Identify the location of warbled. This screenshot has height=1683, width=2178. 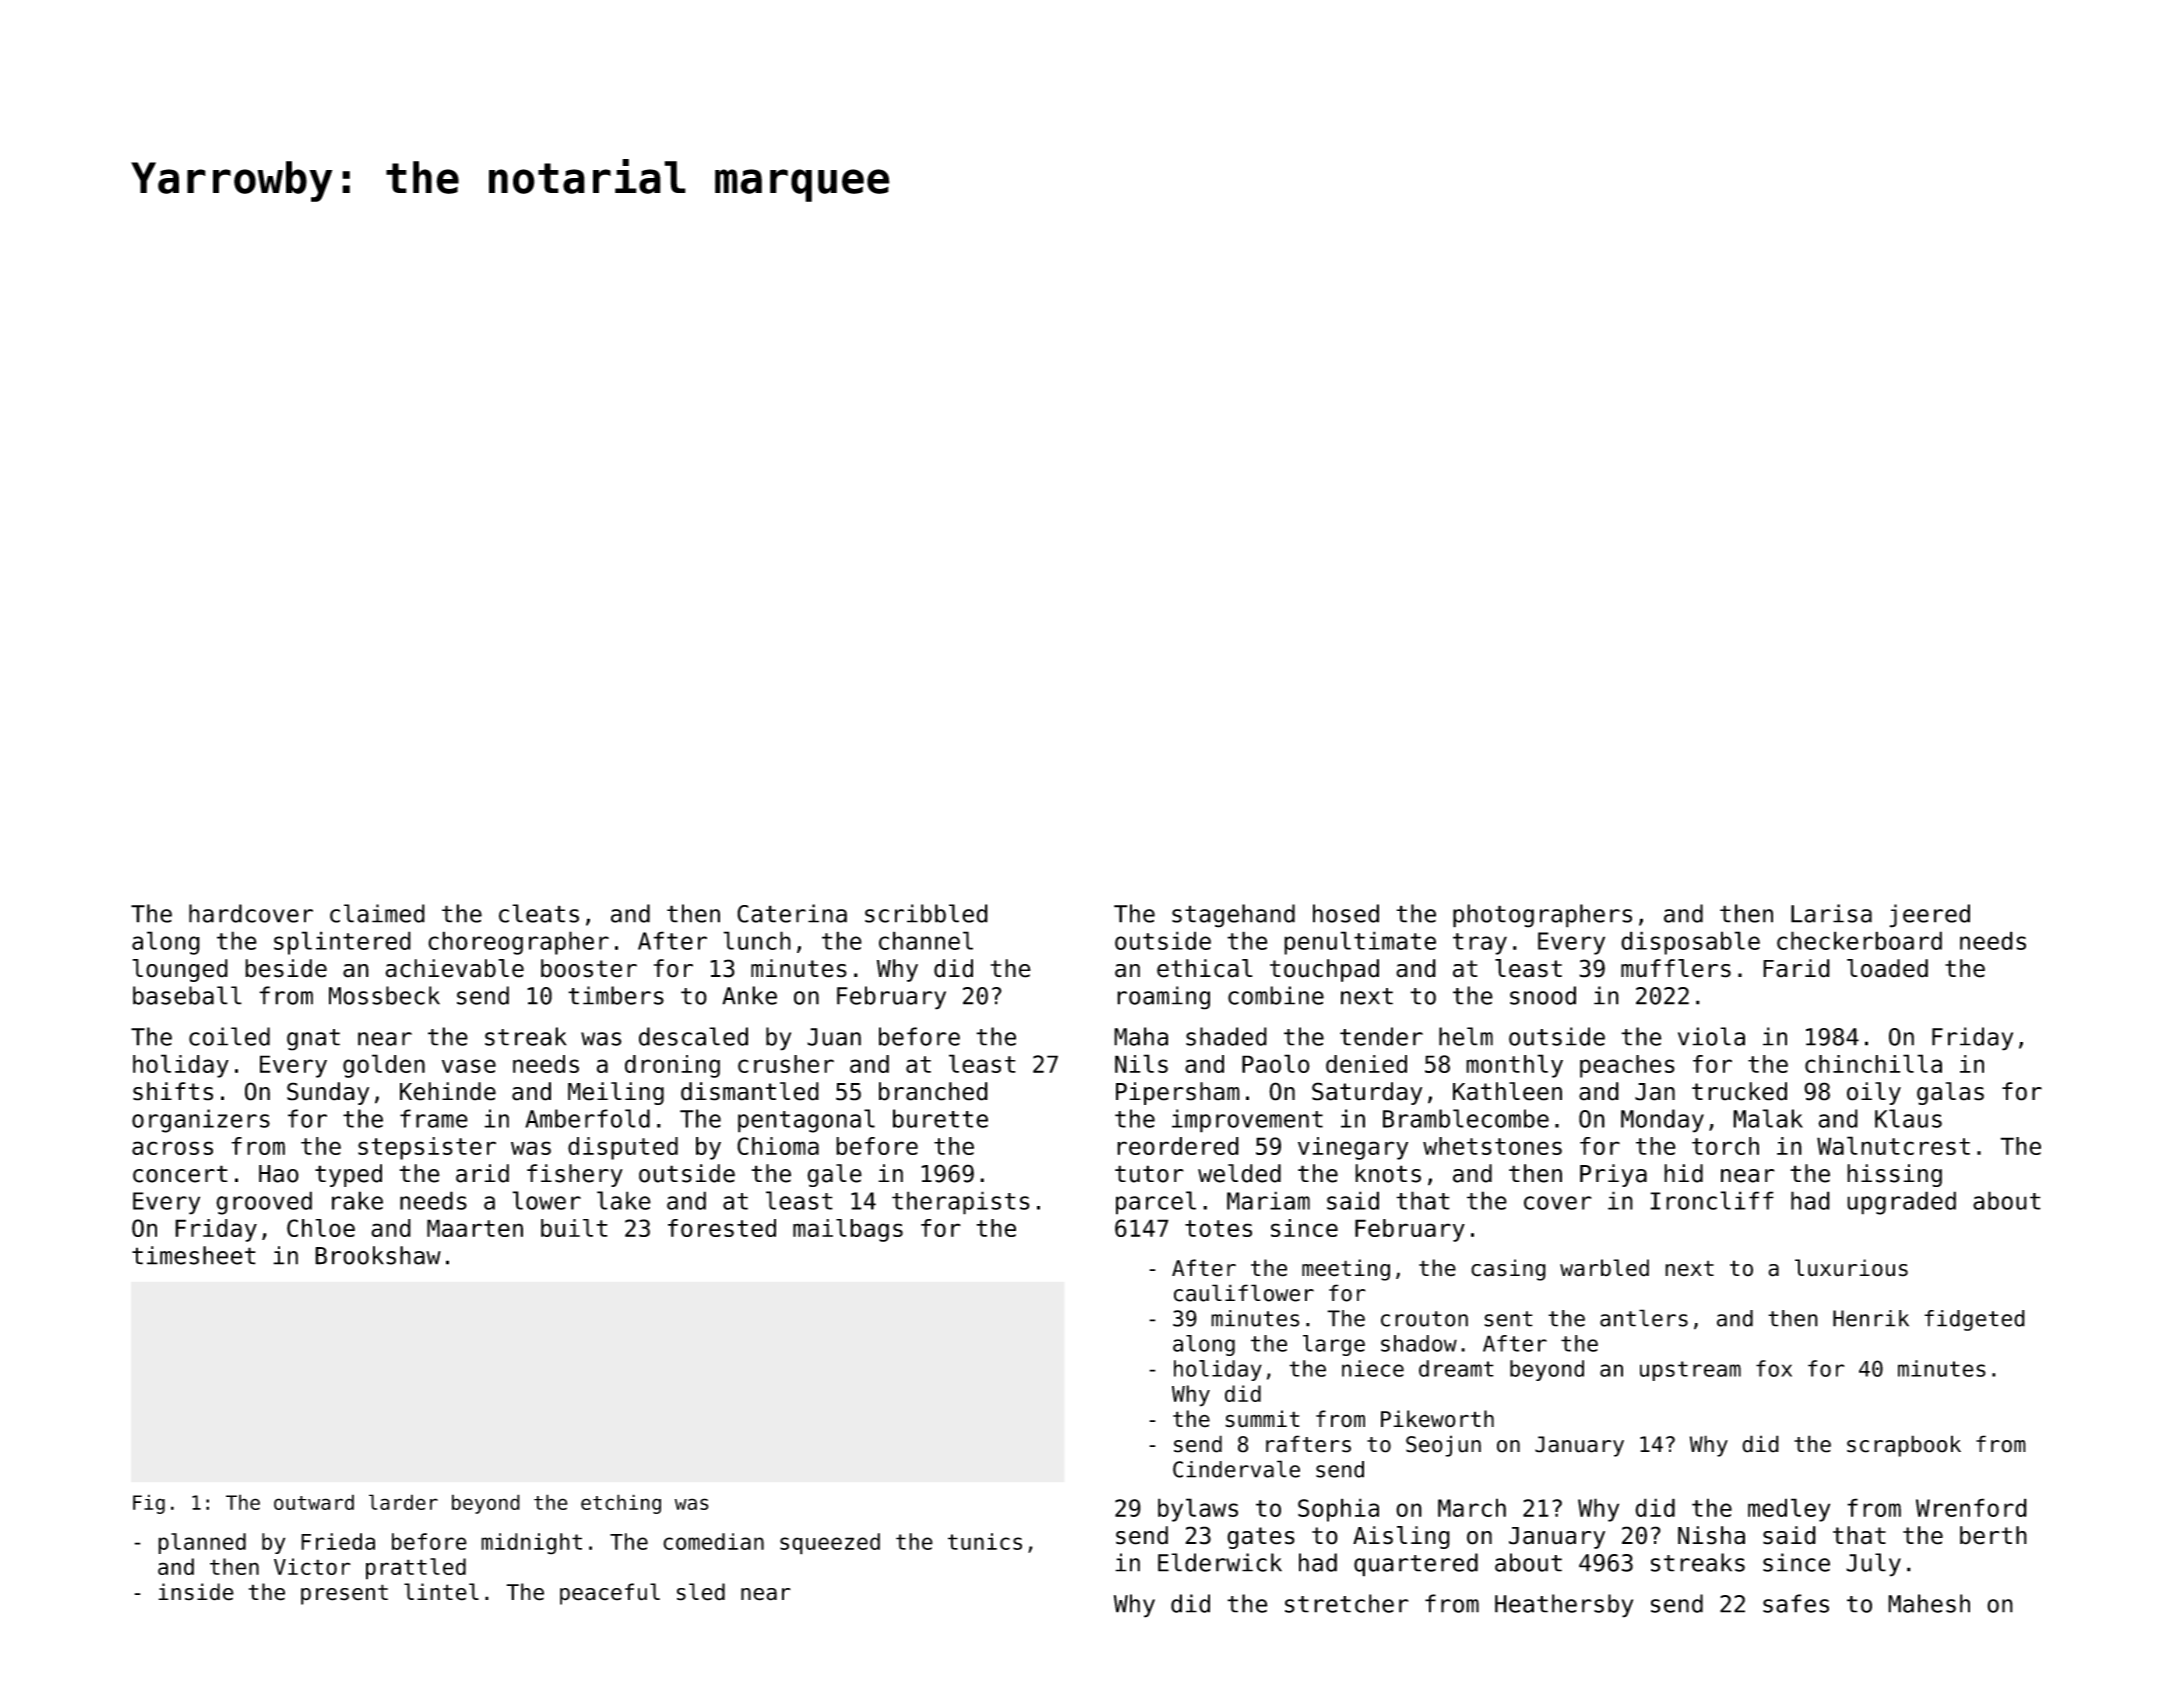
(1604, 1268).
